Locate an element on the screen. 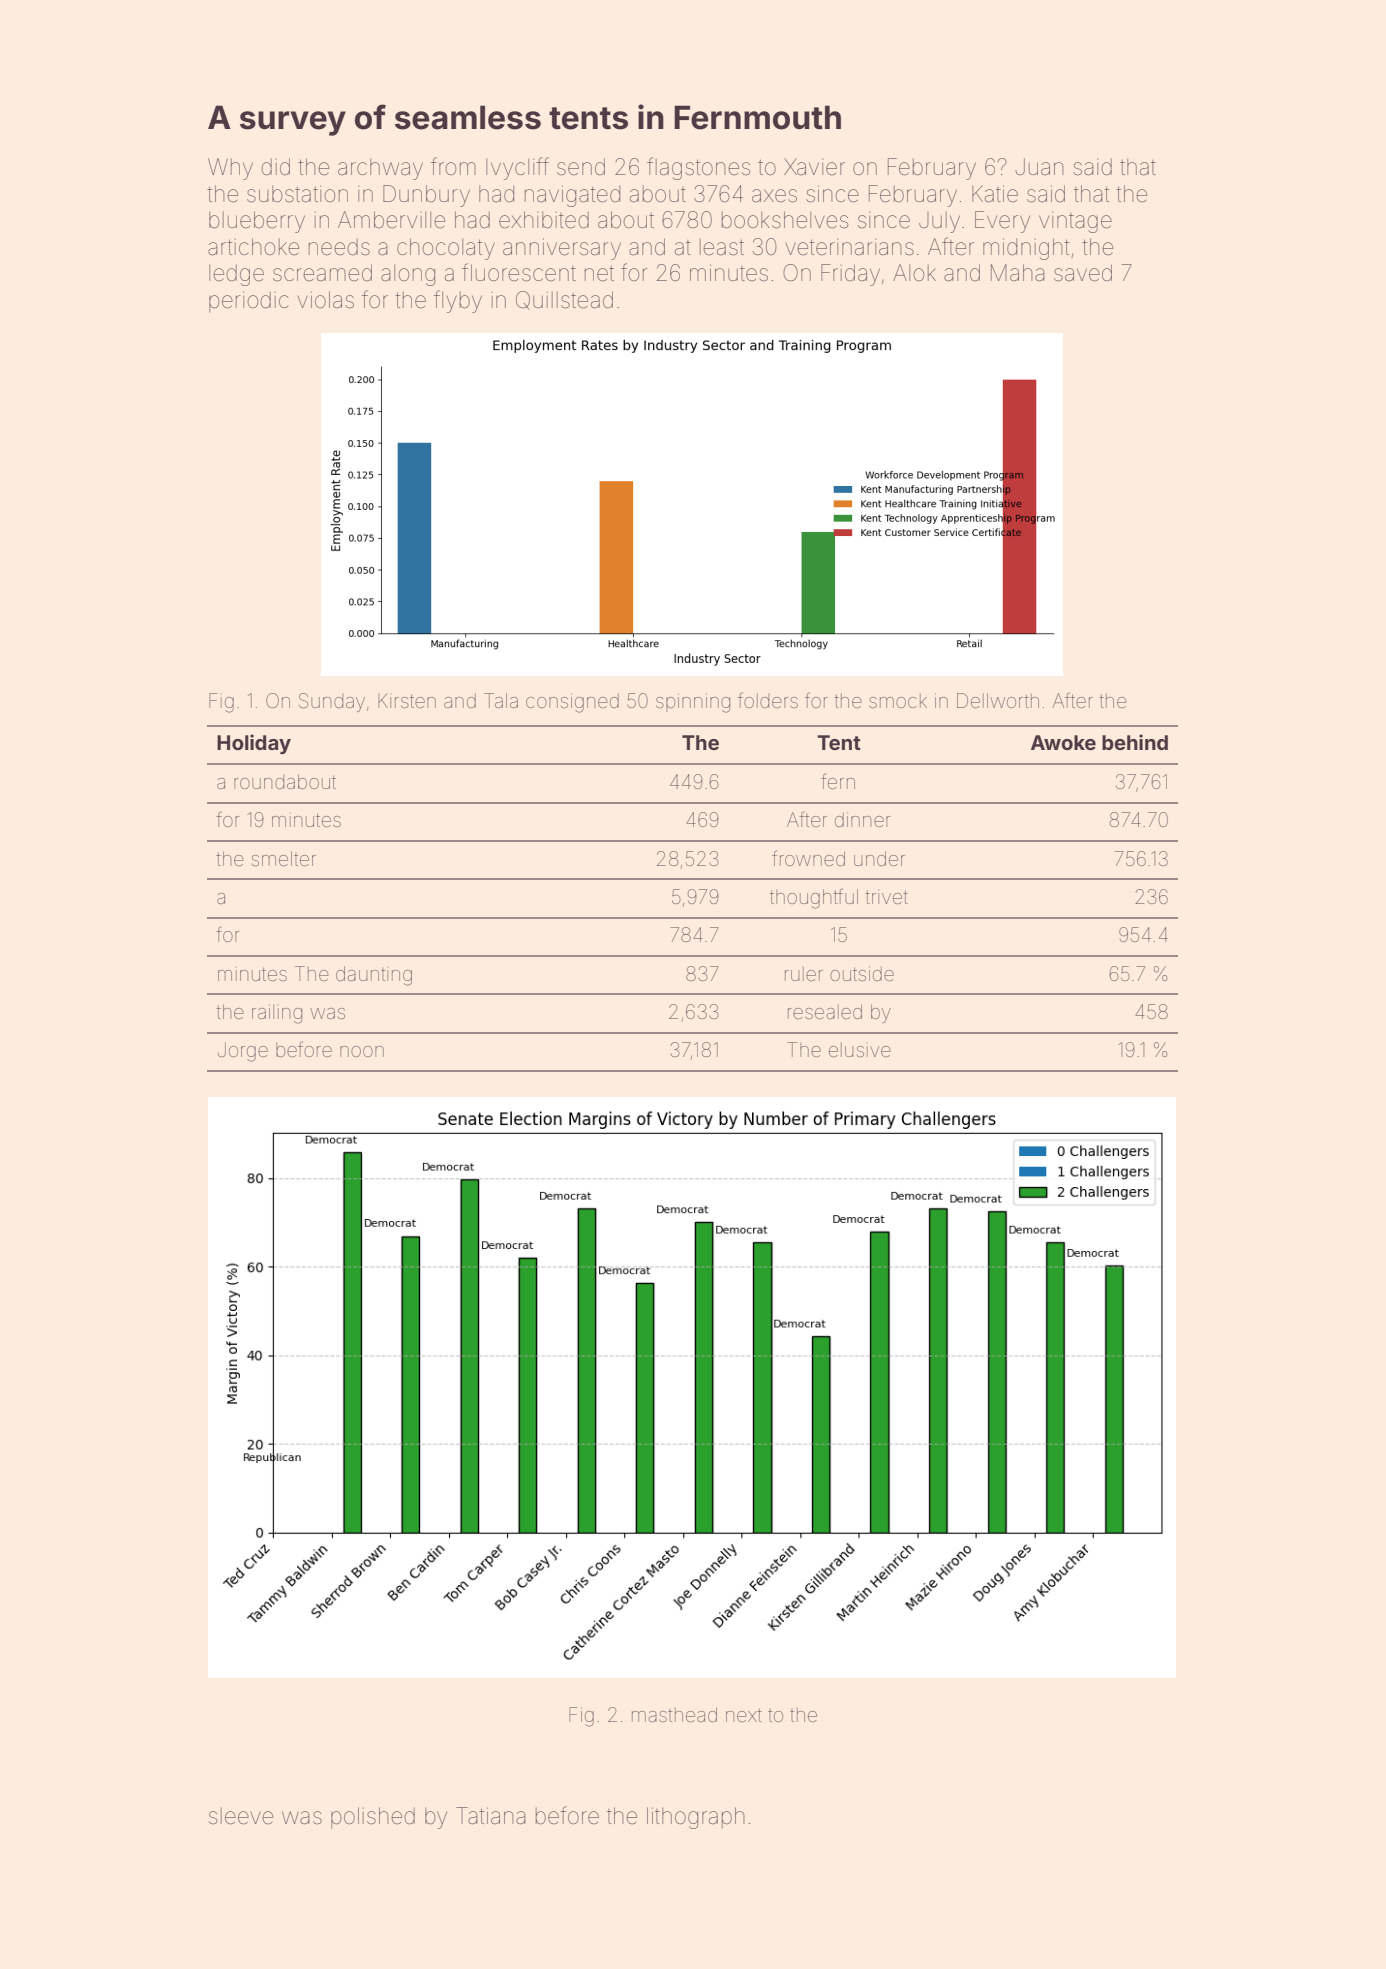 The image size is (1386, 1969). Alok is located at coordinates (914, 272).
